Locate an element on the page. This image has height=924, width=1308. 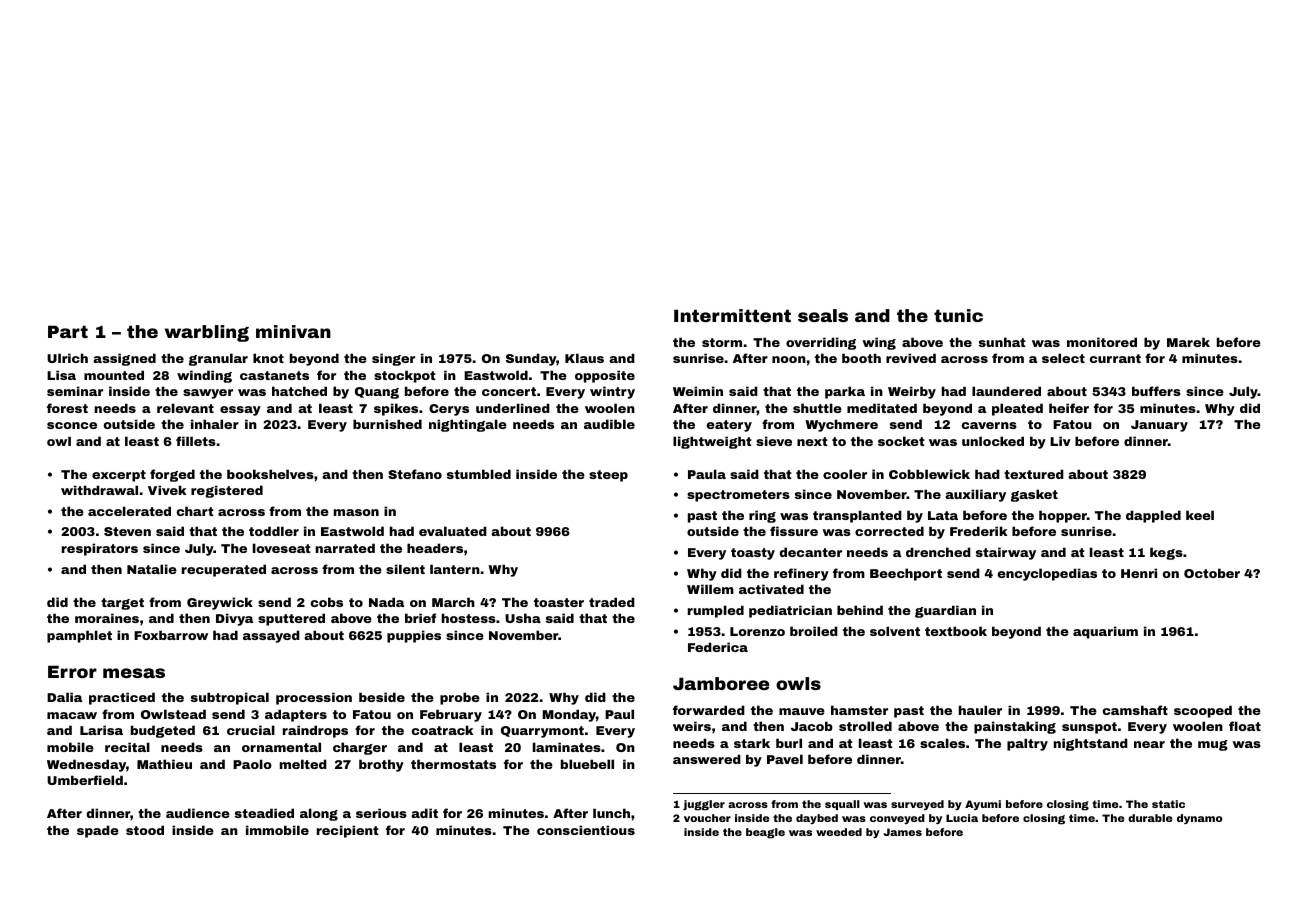
James is located at coordinates (902, 832).
